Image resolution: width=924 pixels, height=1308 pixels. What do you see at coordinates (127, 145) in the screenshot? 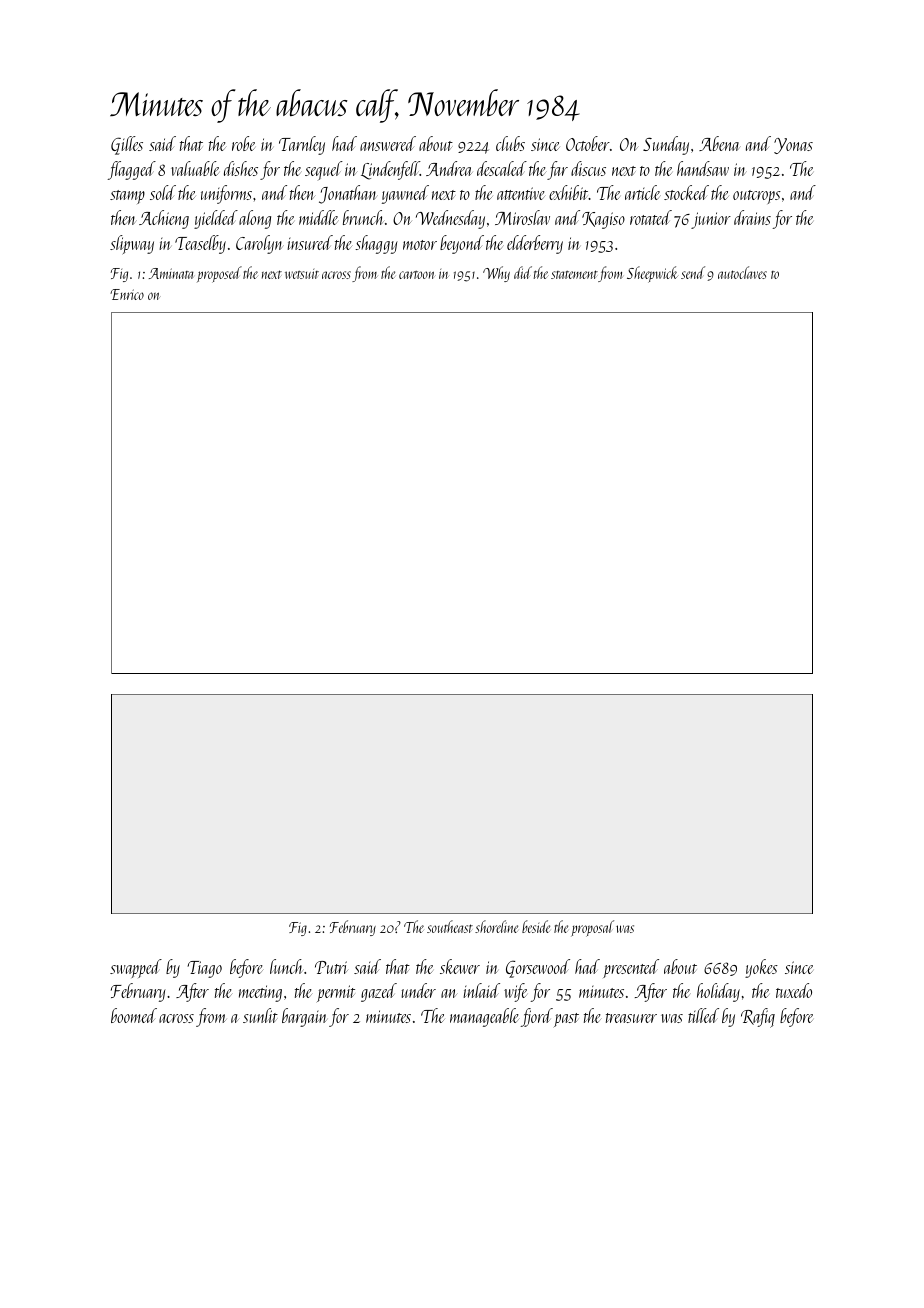
I see `Gilles` at bounding box center [127, 145].
